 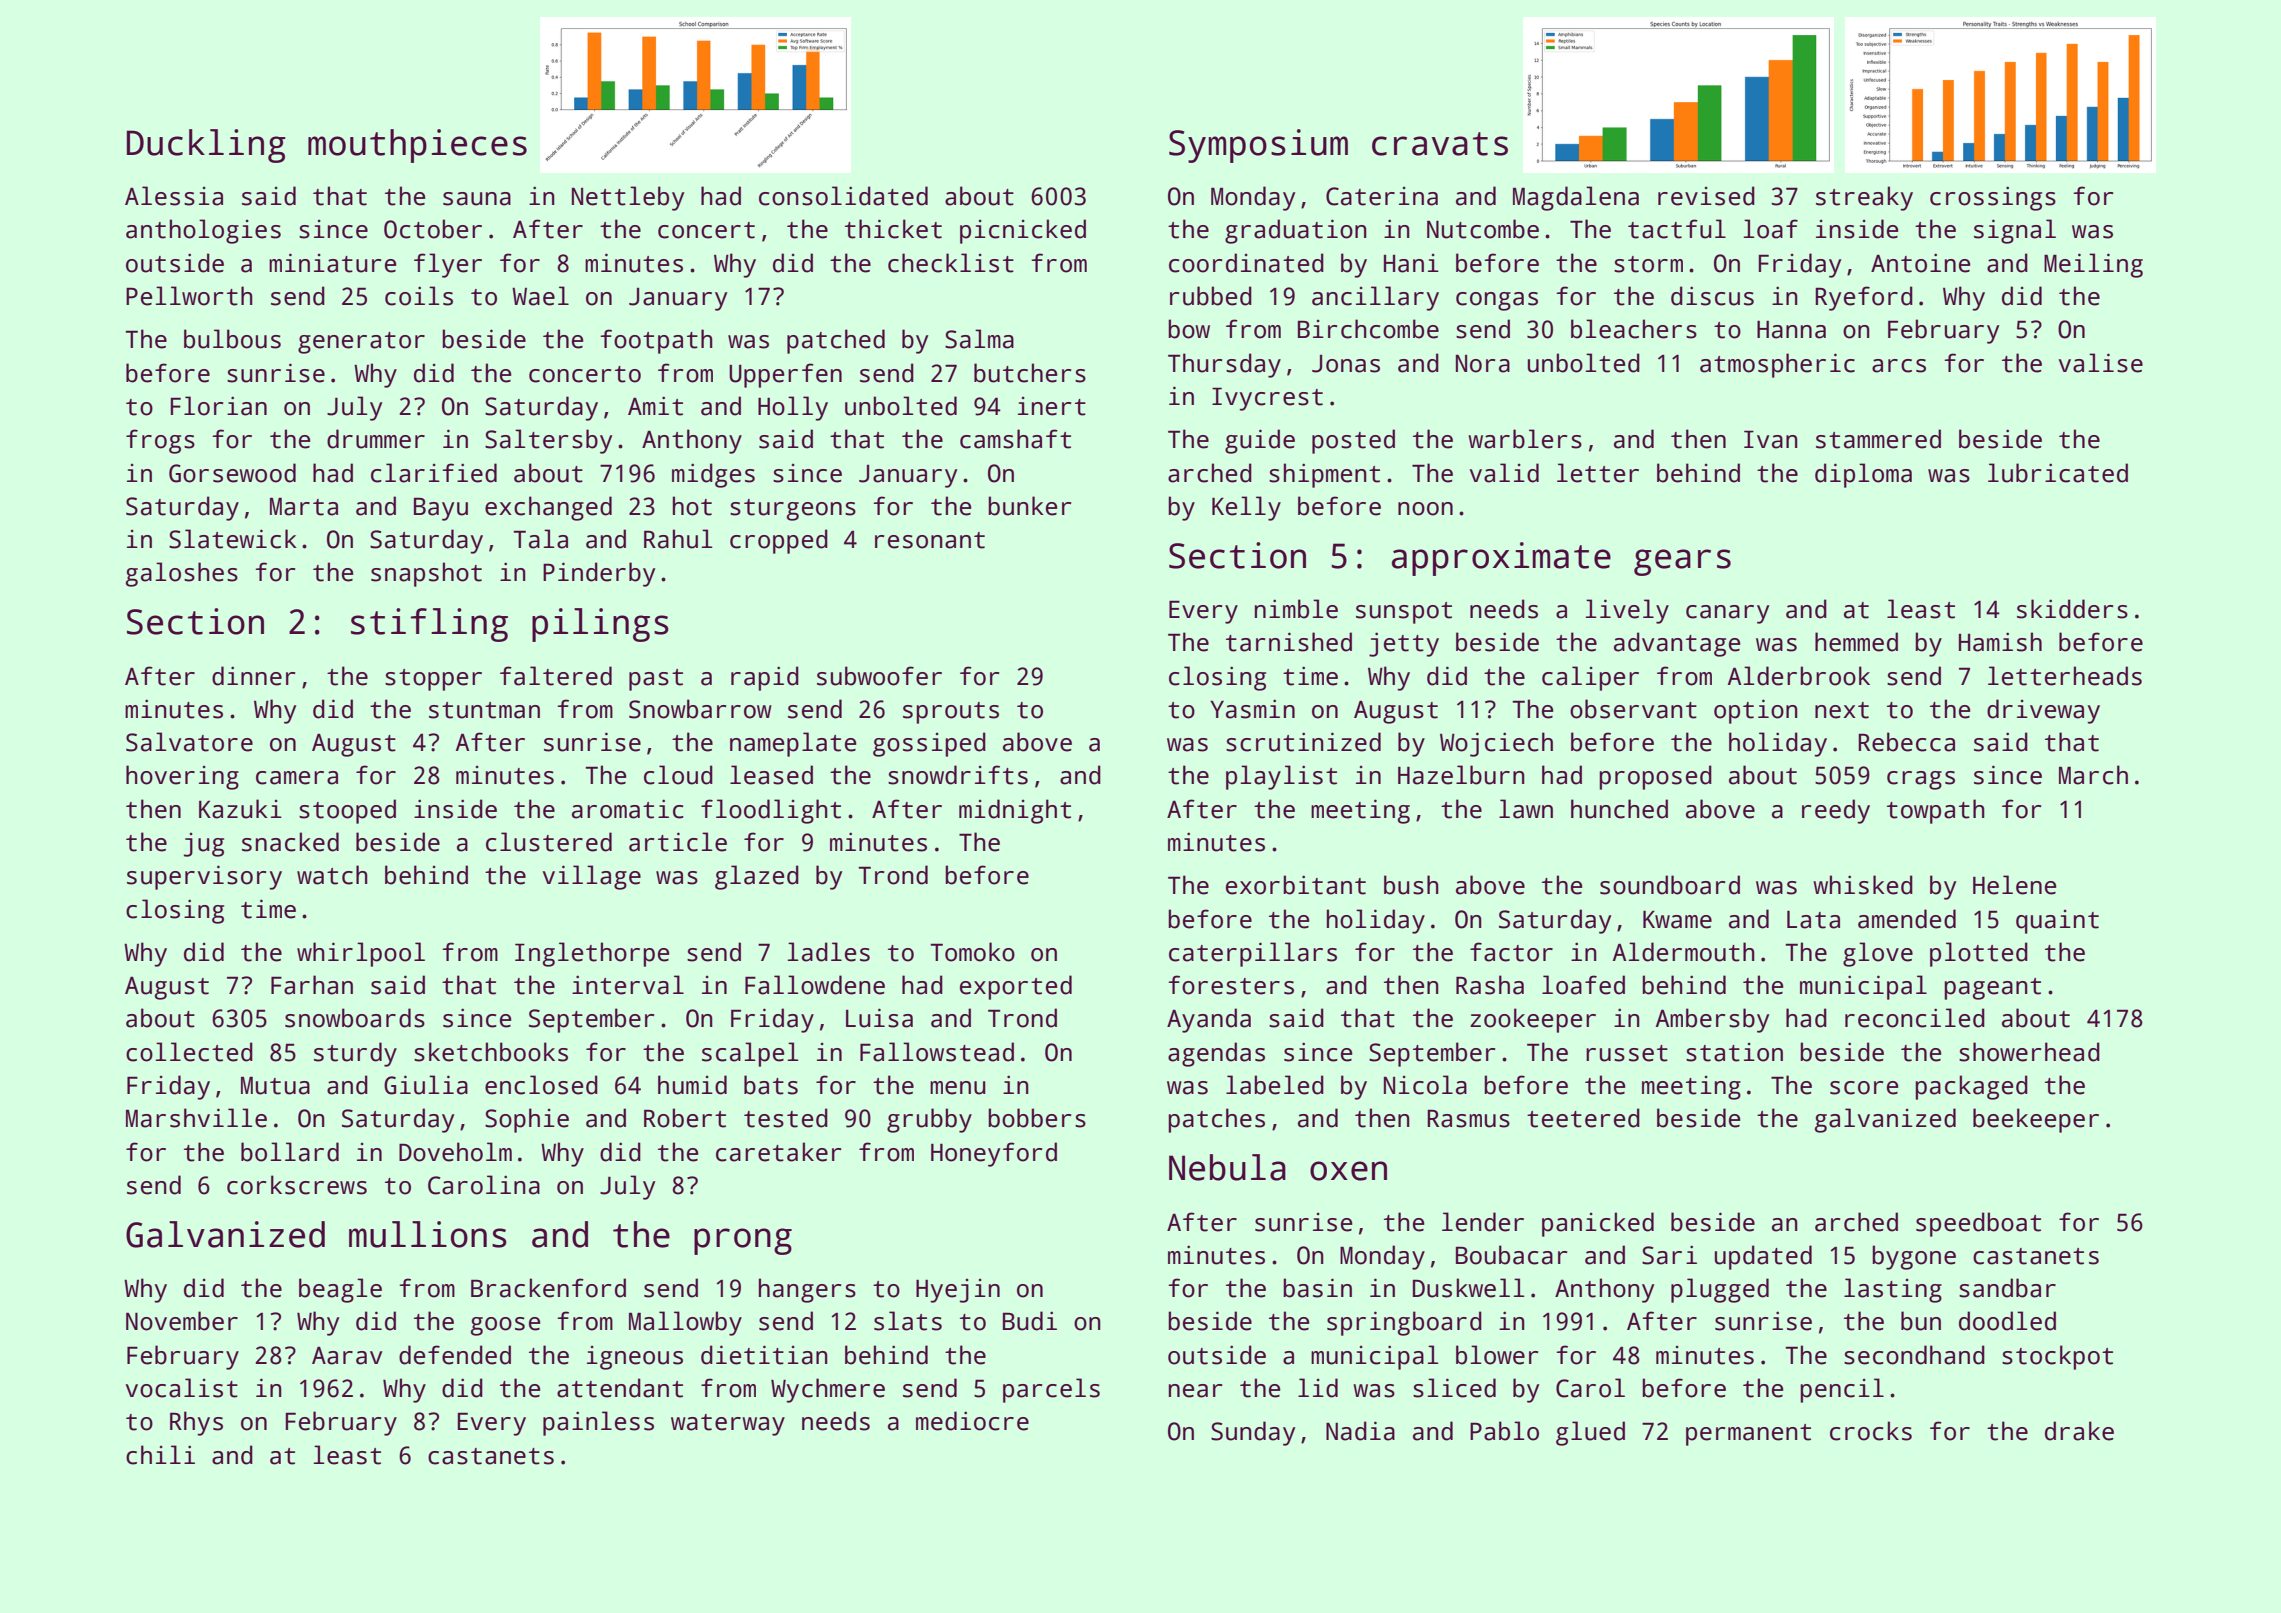 I want to click on Nicola, so click(x=1425, y=1085).
